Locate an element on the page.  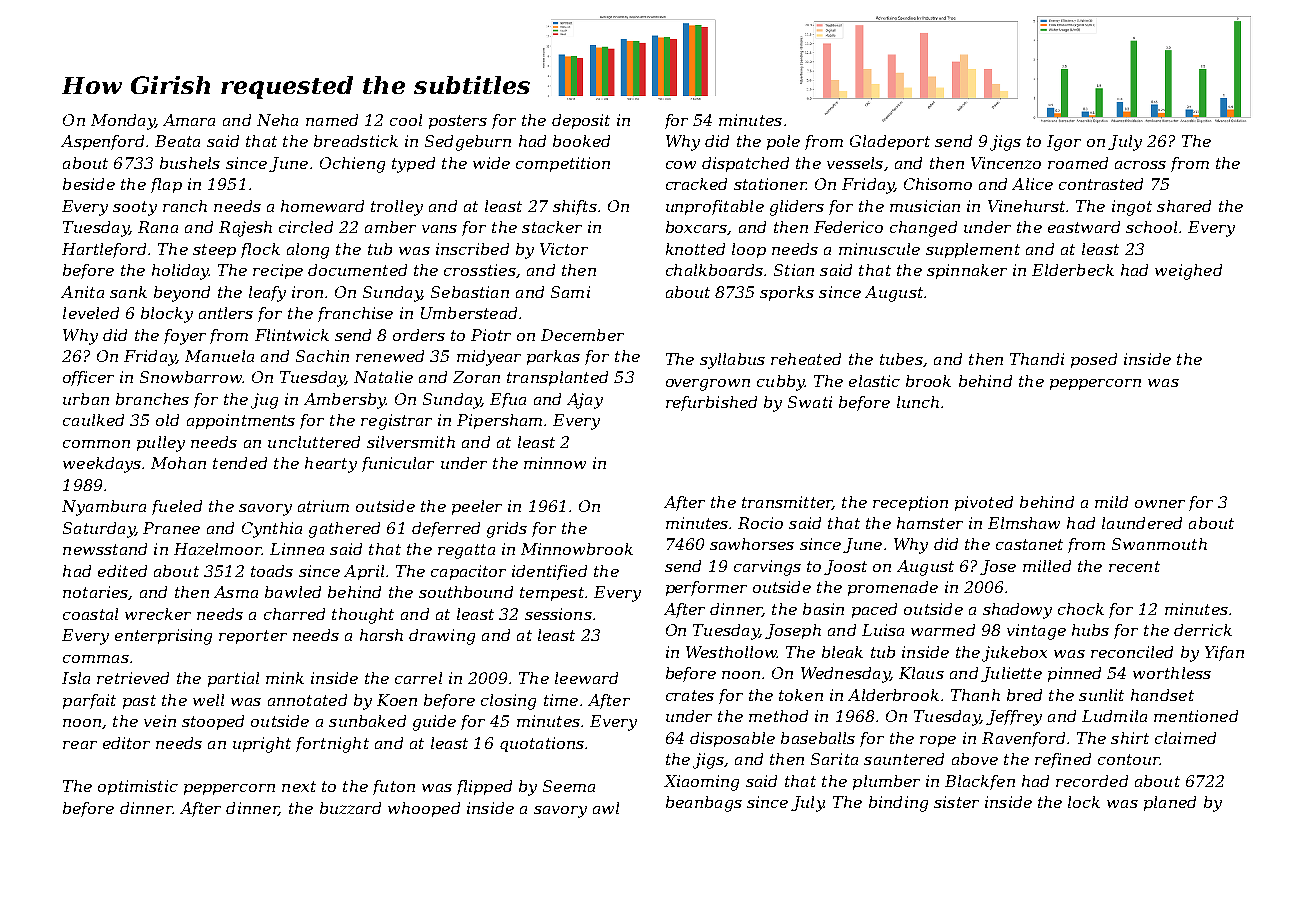
posed is located at coordinates (1094, 360).
